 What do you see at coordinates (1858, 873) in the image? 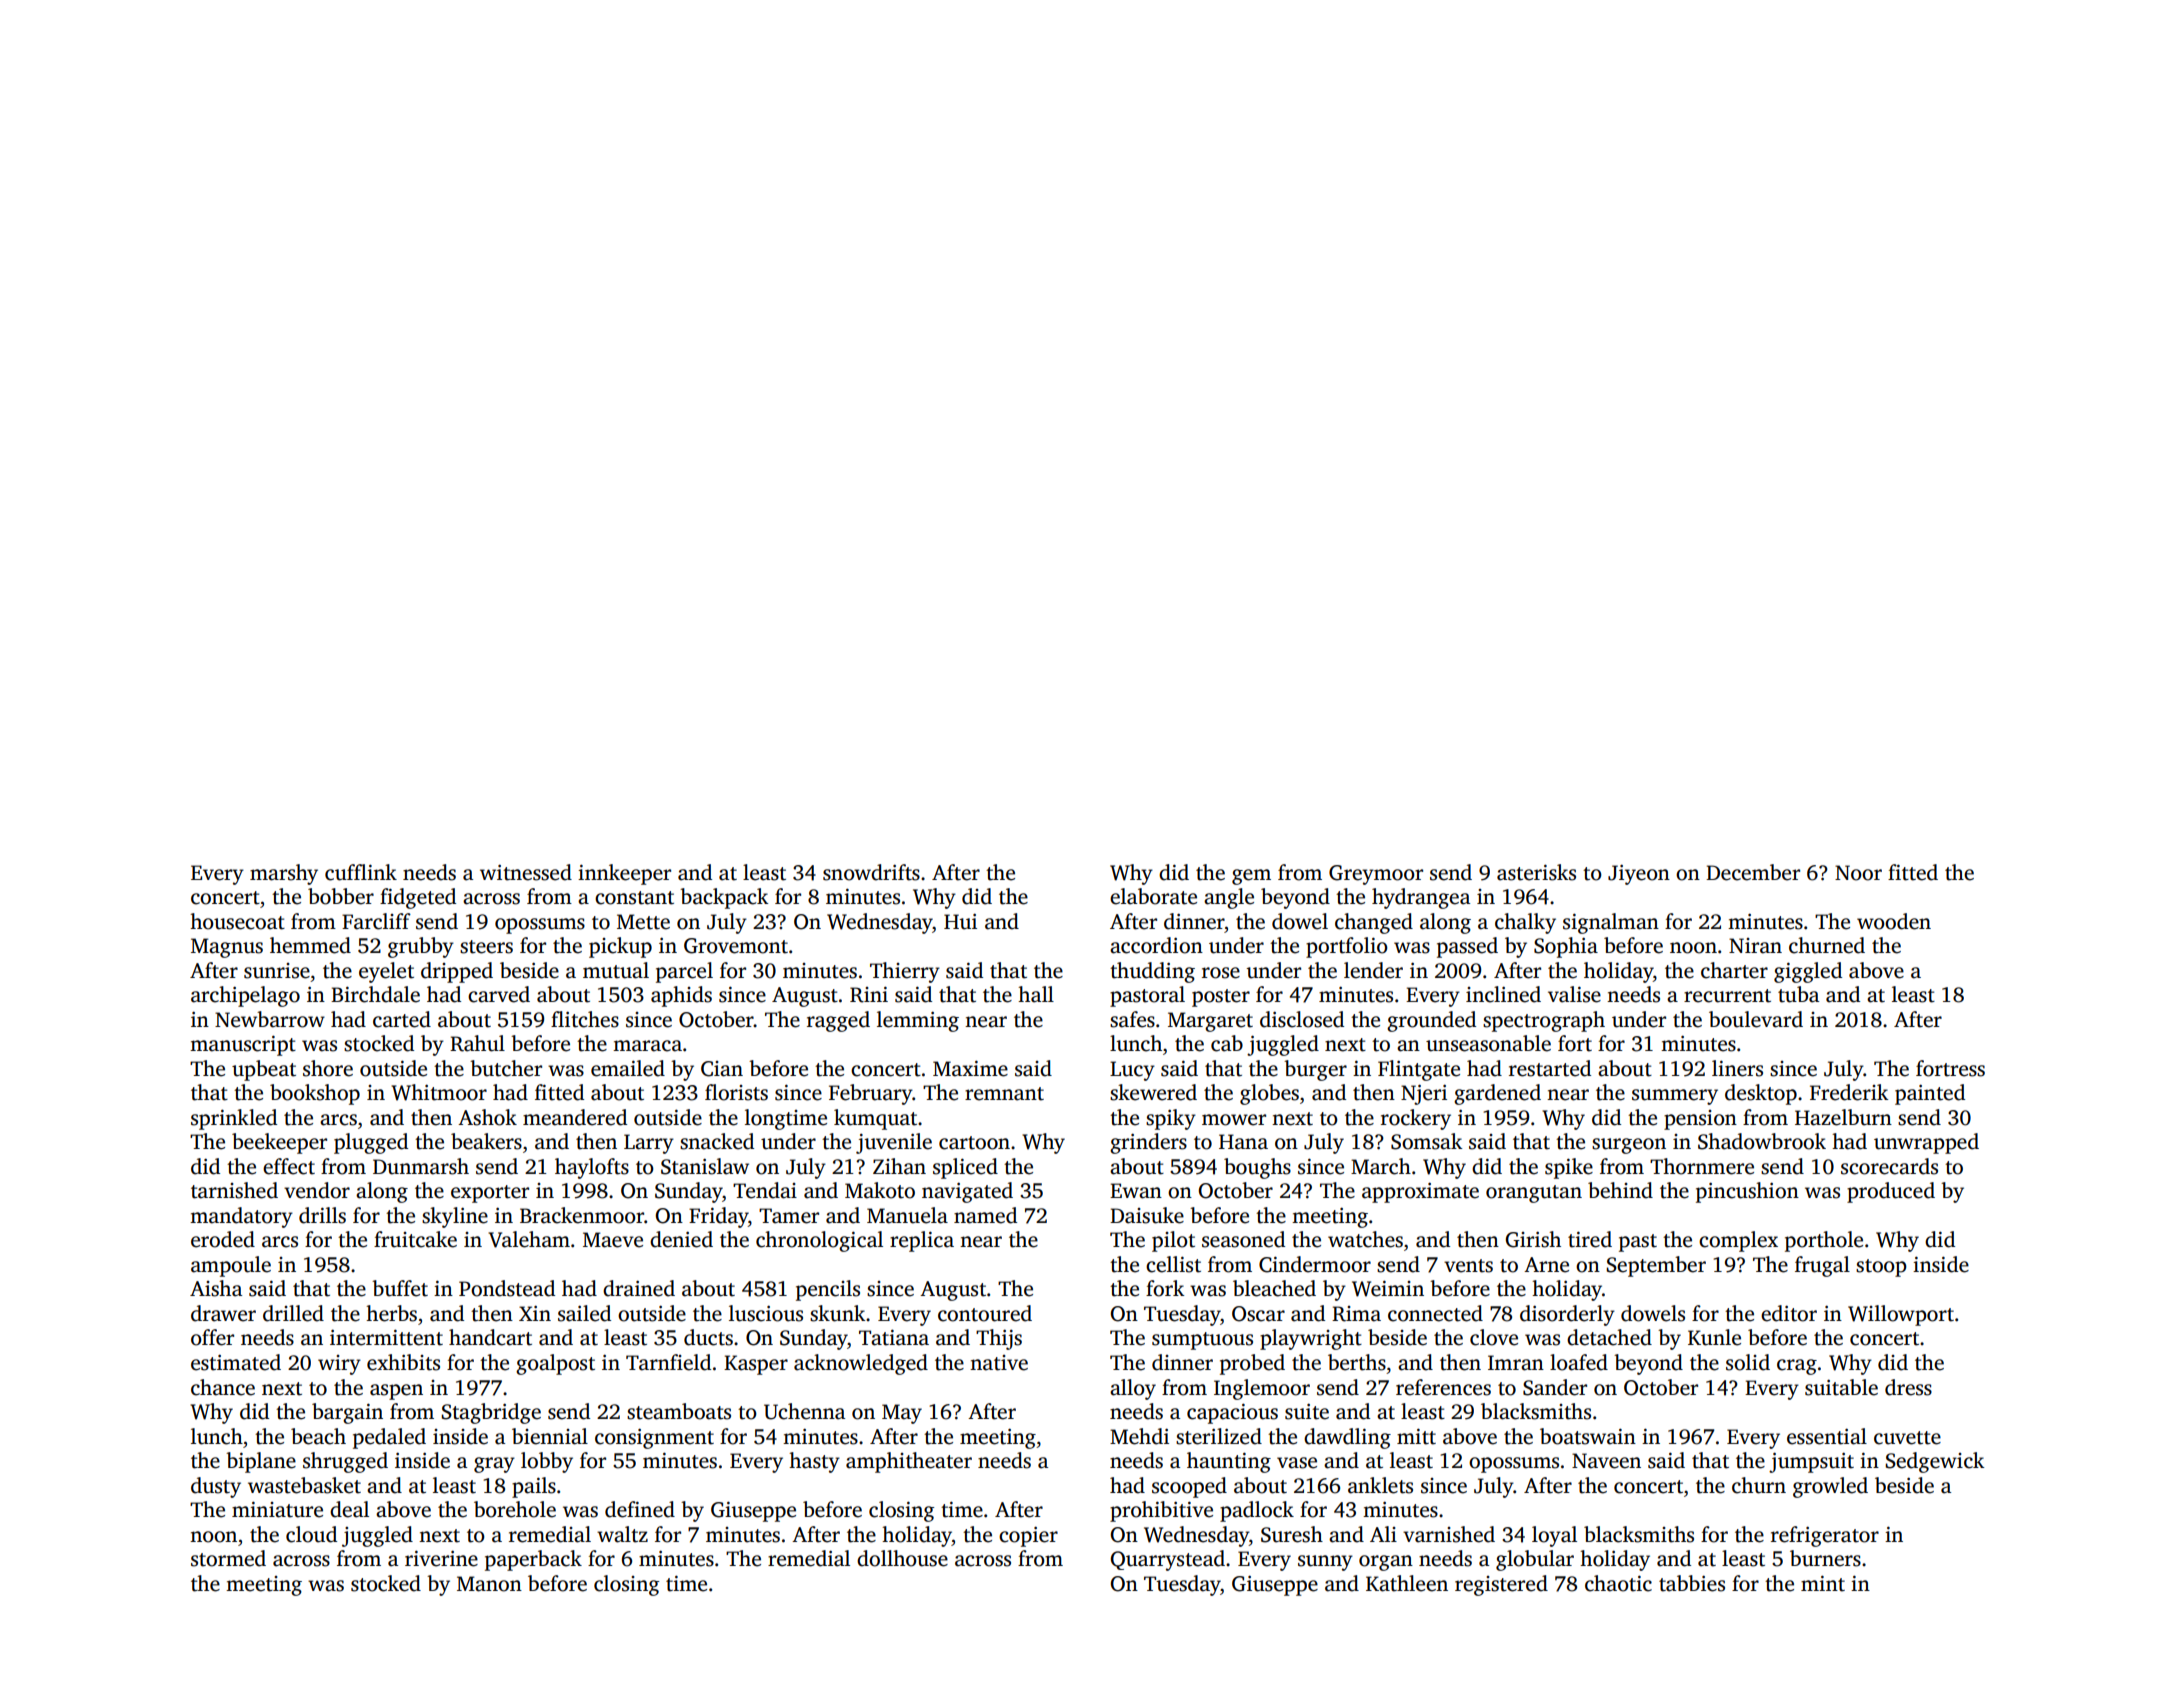
I see `Noor` at bounding box center [1858, 873].
